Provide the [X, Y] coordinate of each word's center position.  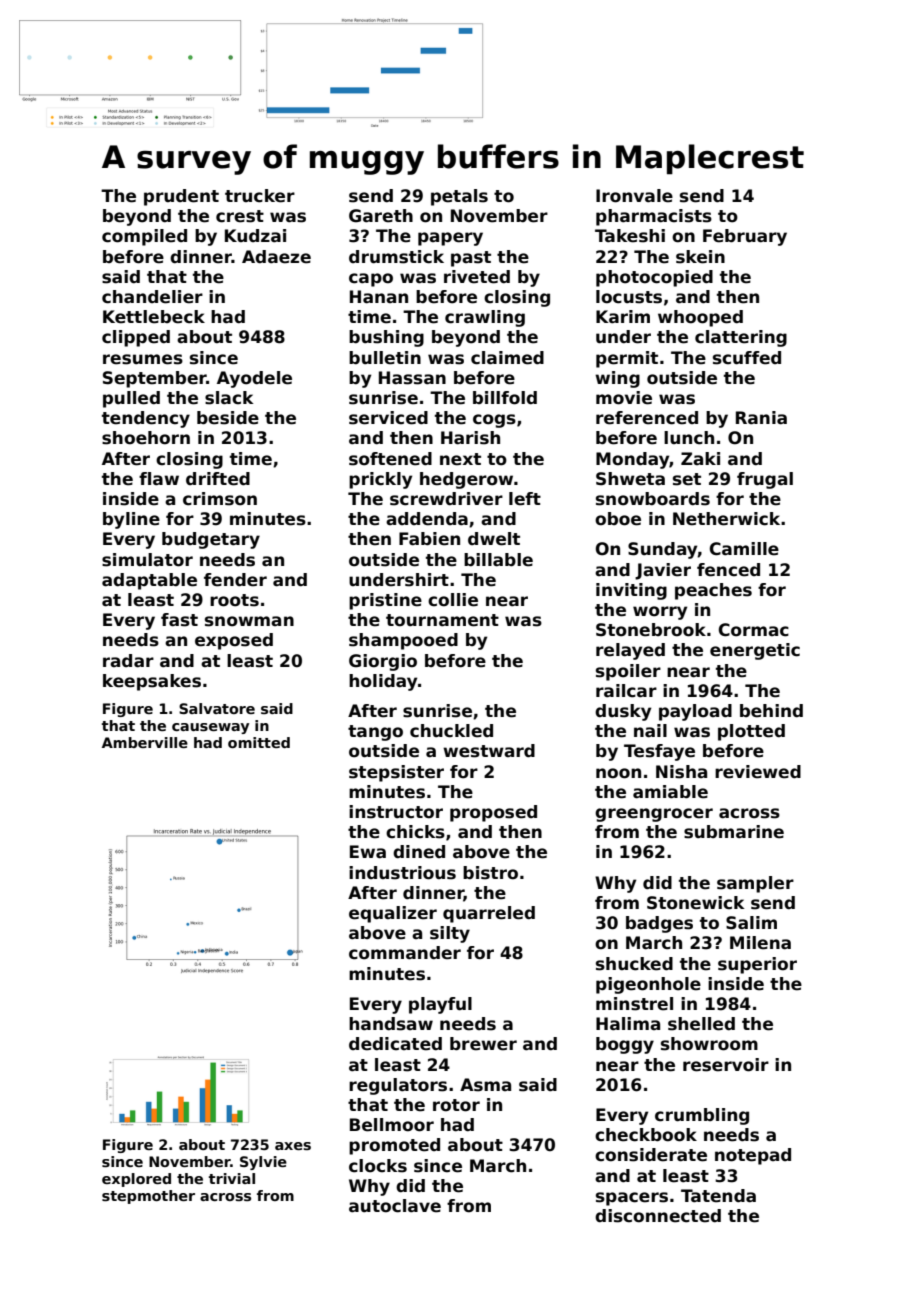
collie [453, 600]
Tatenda [718, 1196]
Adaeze [276, 257]
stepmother [148, 1197]
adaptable [149, 581]
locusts [629, 297]
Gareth [381, 216]
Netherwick [726, 519]
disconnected [658, 1216]
